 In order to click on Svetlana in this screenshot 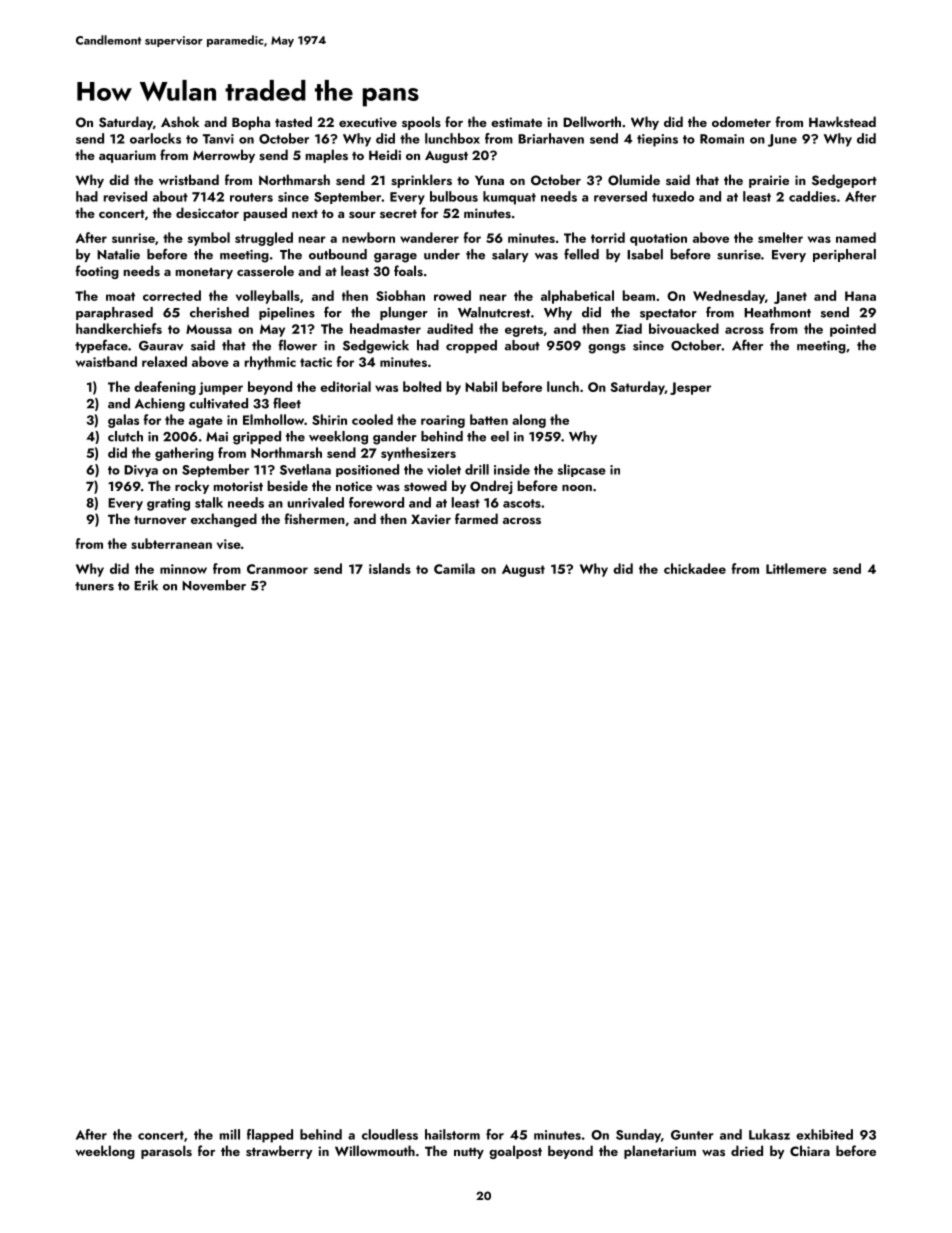, I will do `click(305, 469)`.
